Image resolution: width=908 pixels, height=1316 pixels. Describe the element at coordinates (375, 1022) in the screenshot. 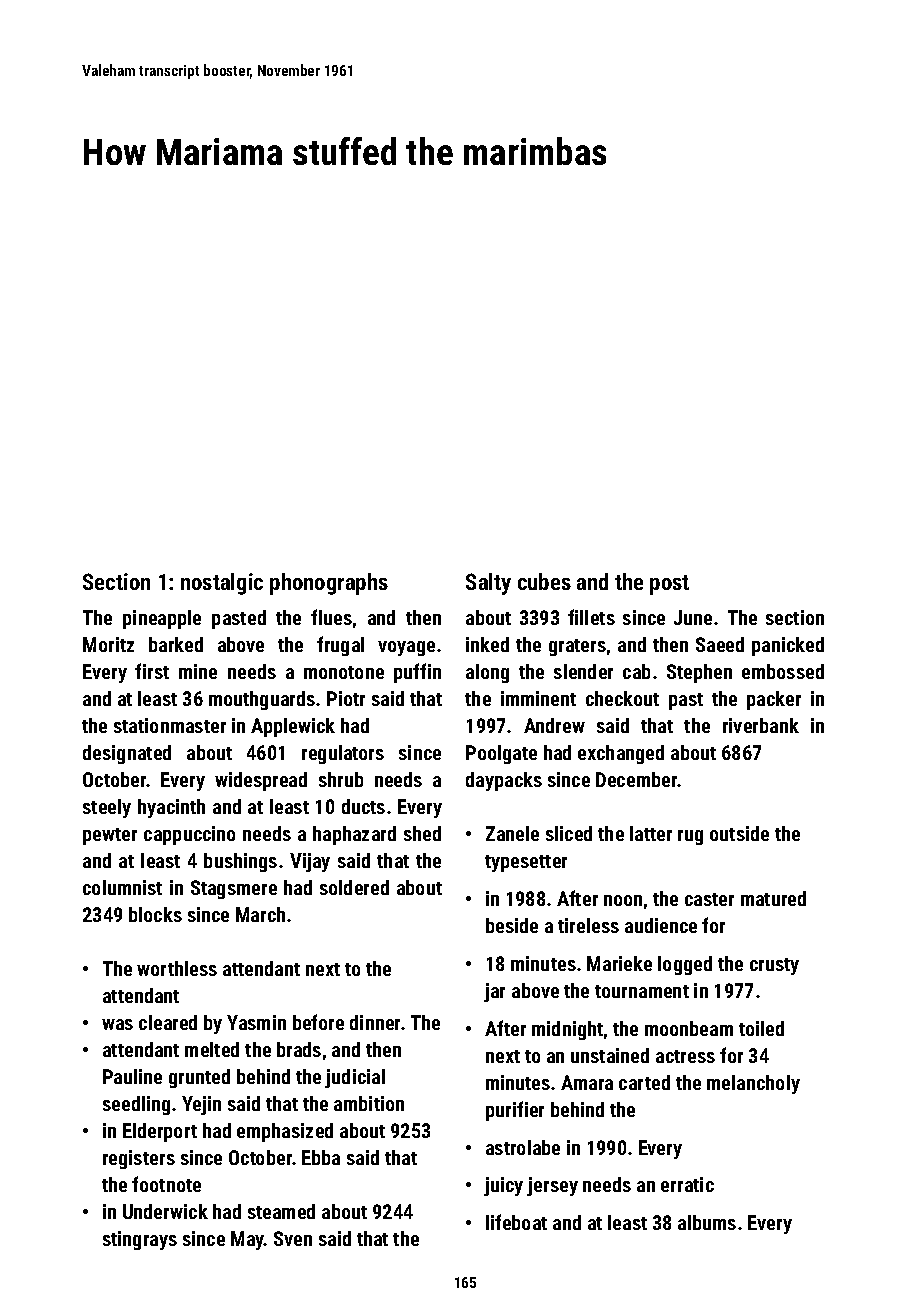

I see `dinner` at that location.
